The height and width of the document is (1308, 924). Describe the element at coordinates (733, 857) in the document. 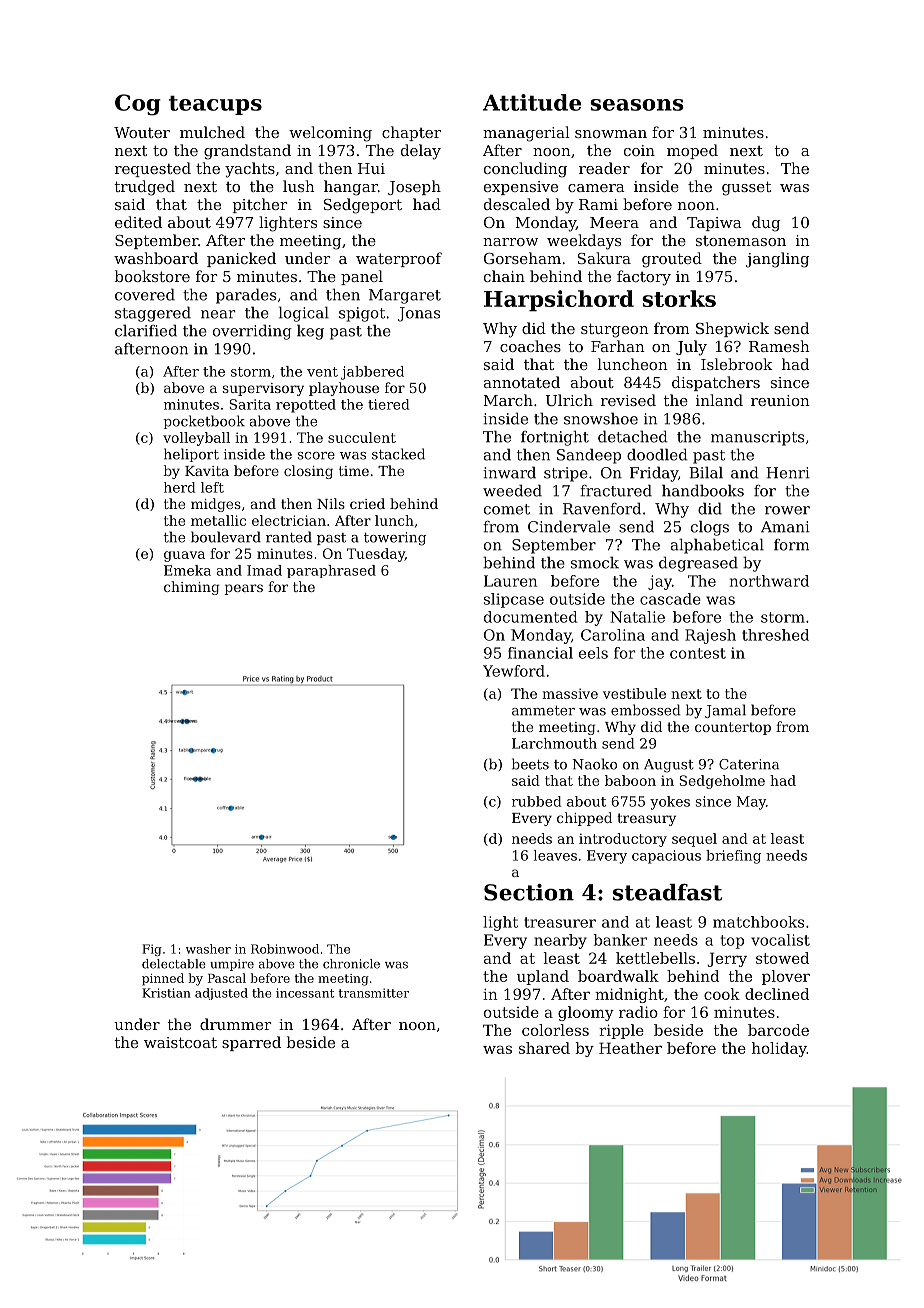

I see `briefing` at that location.
